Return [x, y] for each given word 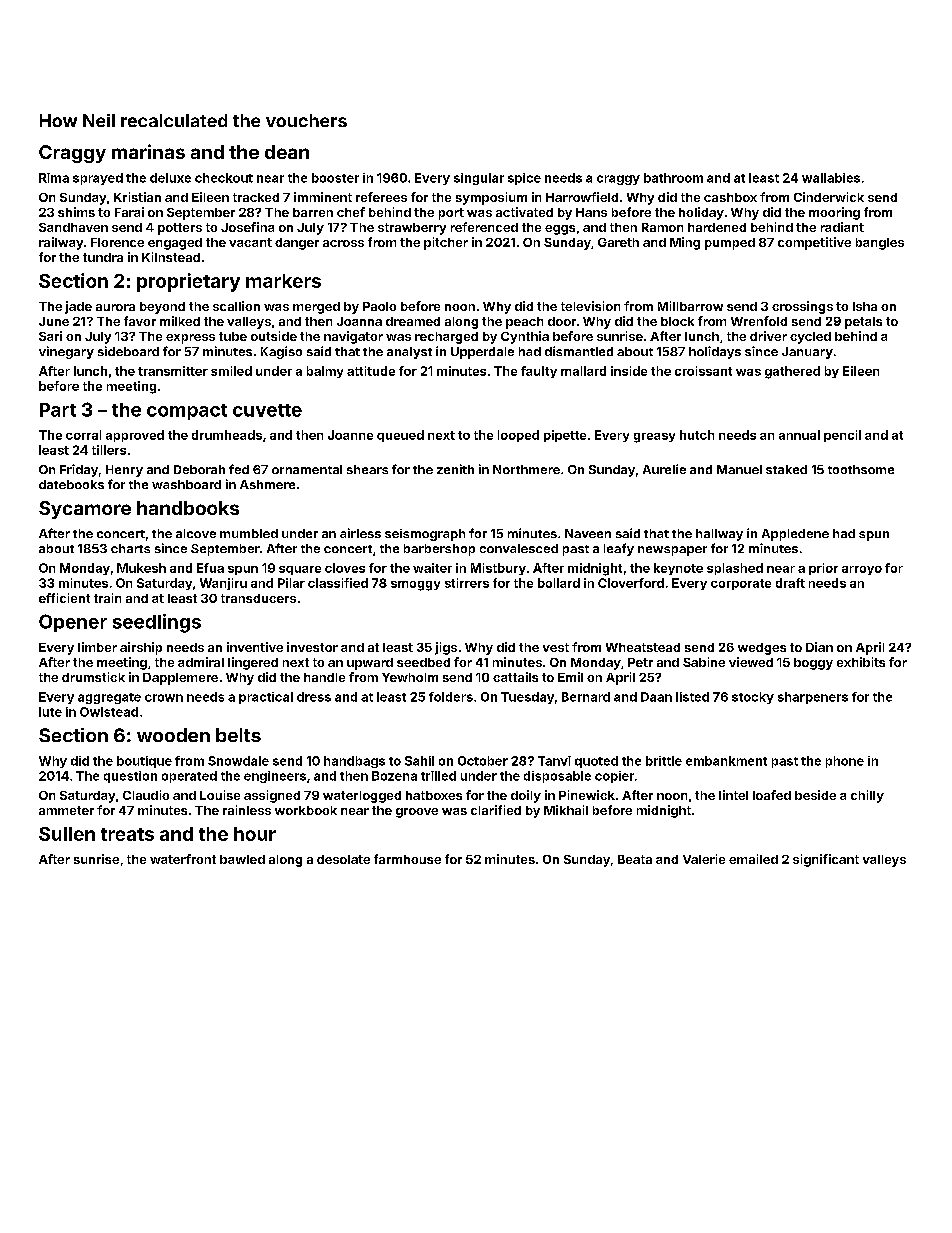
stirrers [467, 583]
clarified [496, 810]
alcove [196, 533]
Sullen [67, 834]
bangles [880, 244]
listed [692, 697]
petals [863, 323]
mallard [583, 371]
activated [524, 212]
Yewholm [410, 677]
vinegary [66, 352]
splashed [735, 569]
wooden [173, 735]
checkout [224, 178]
